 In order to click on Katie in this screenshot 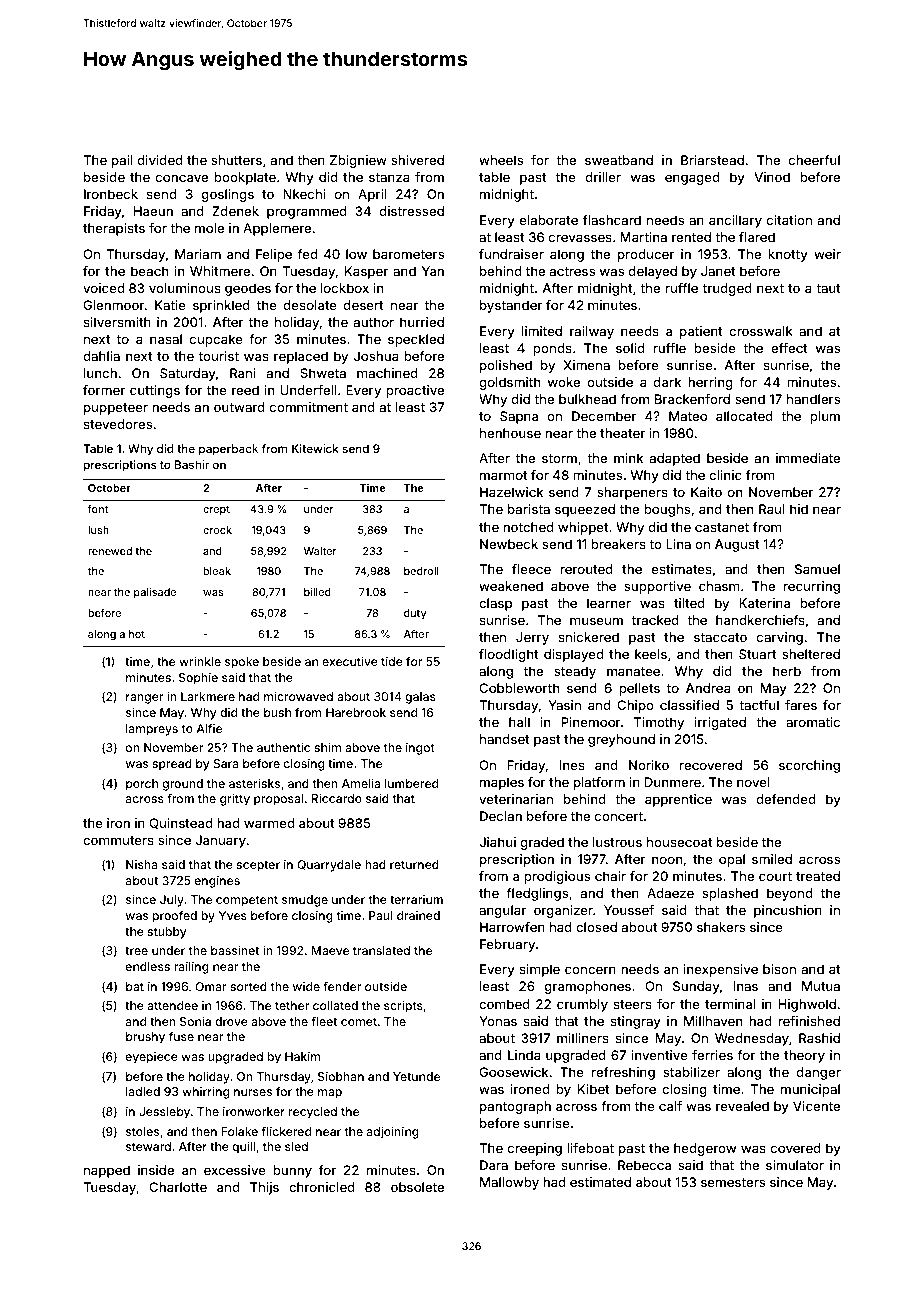, I will do `click(170, 305)`.
